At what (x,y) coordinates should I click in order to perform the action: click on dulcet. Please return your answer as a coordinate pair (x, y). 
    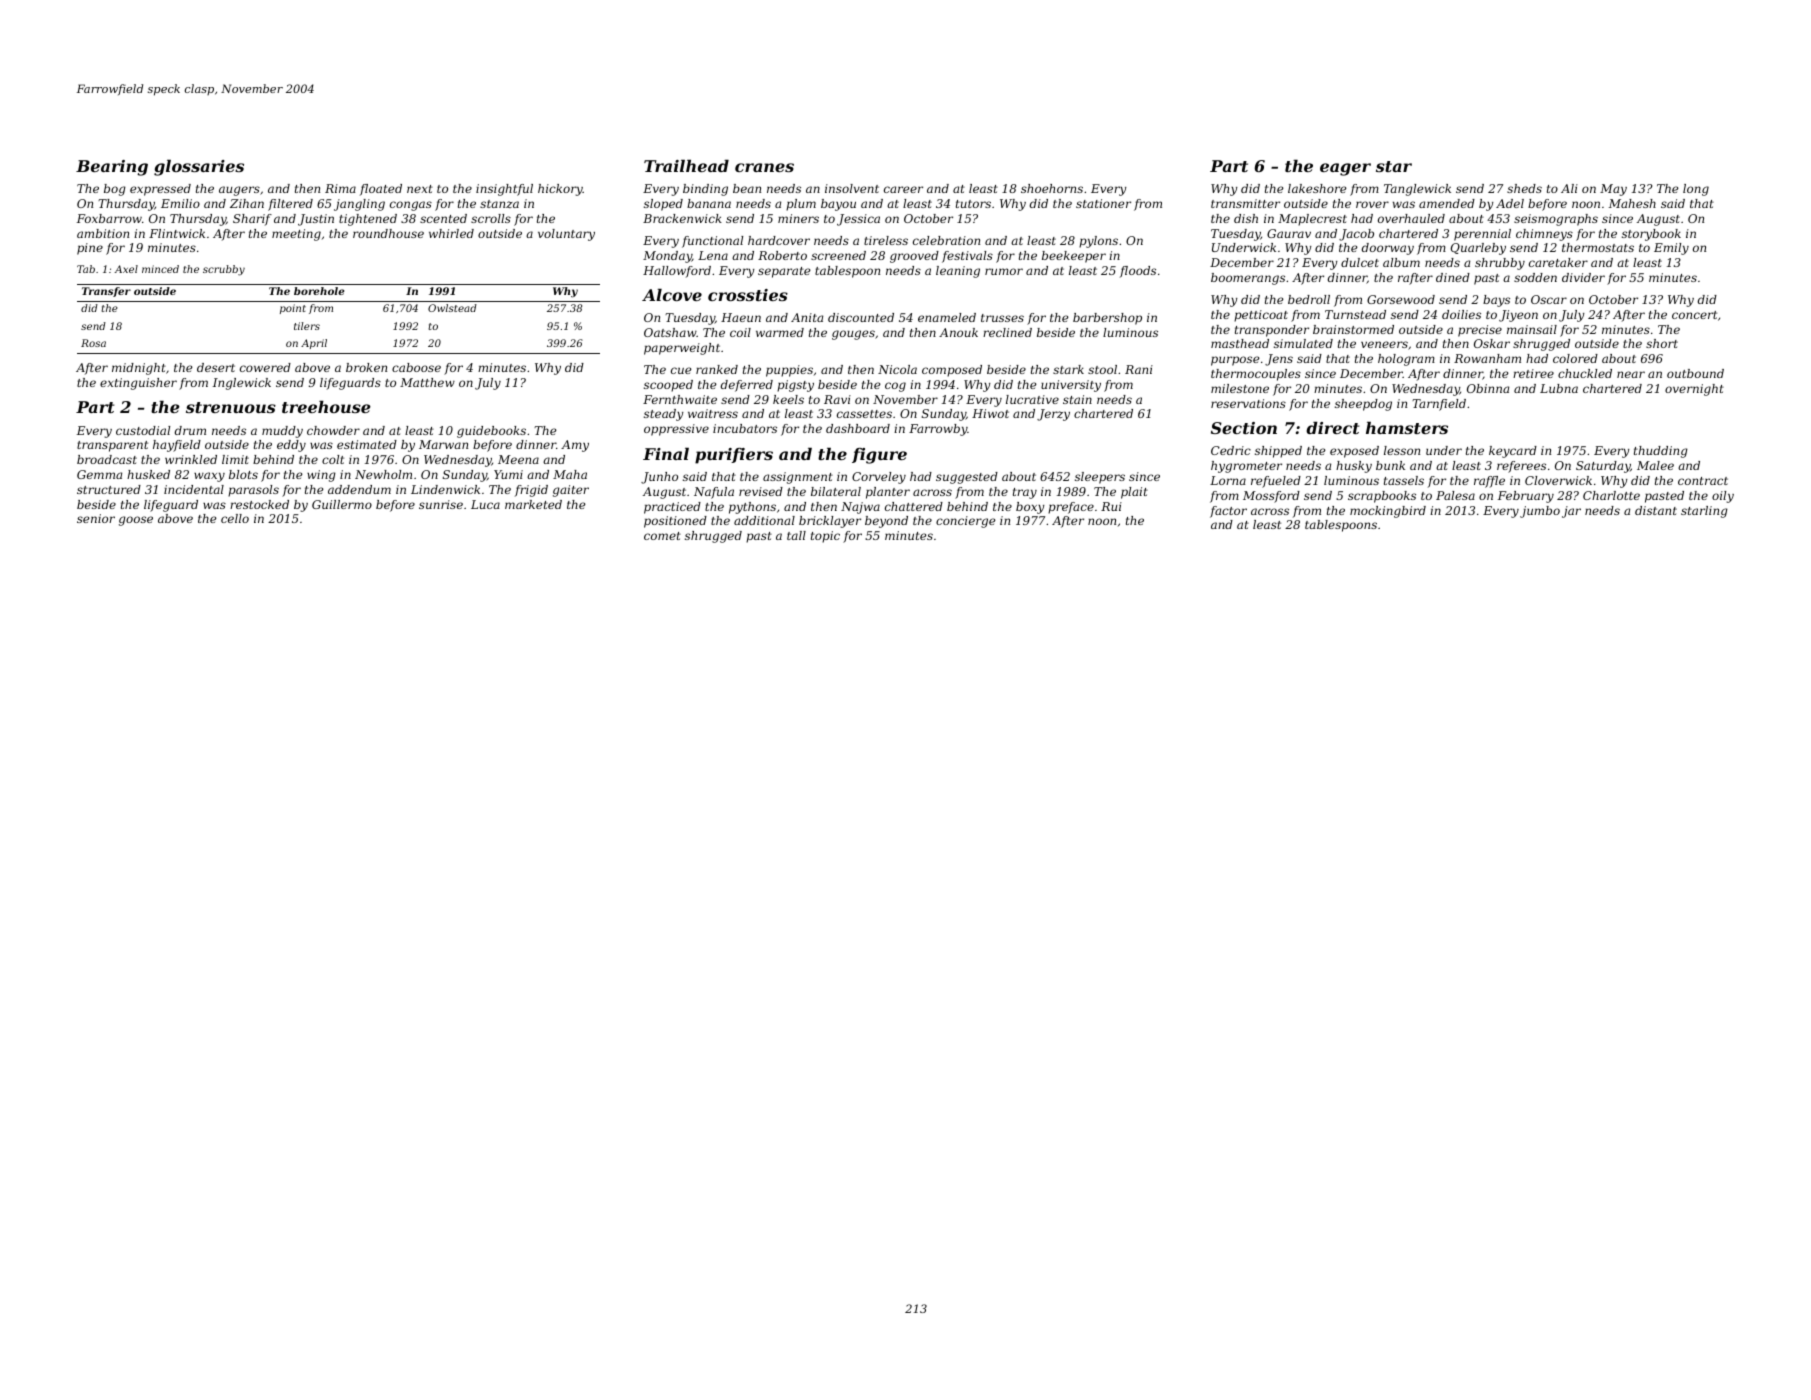
    Looking at the image, I should click on (1360, 262).
